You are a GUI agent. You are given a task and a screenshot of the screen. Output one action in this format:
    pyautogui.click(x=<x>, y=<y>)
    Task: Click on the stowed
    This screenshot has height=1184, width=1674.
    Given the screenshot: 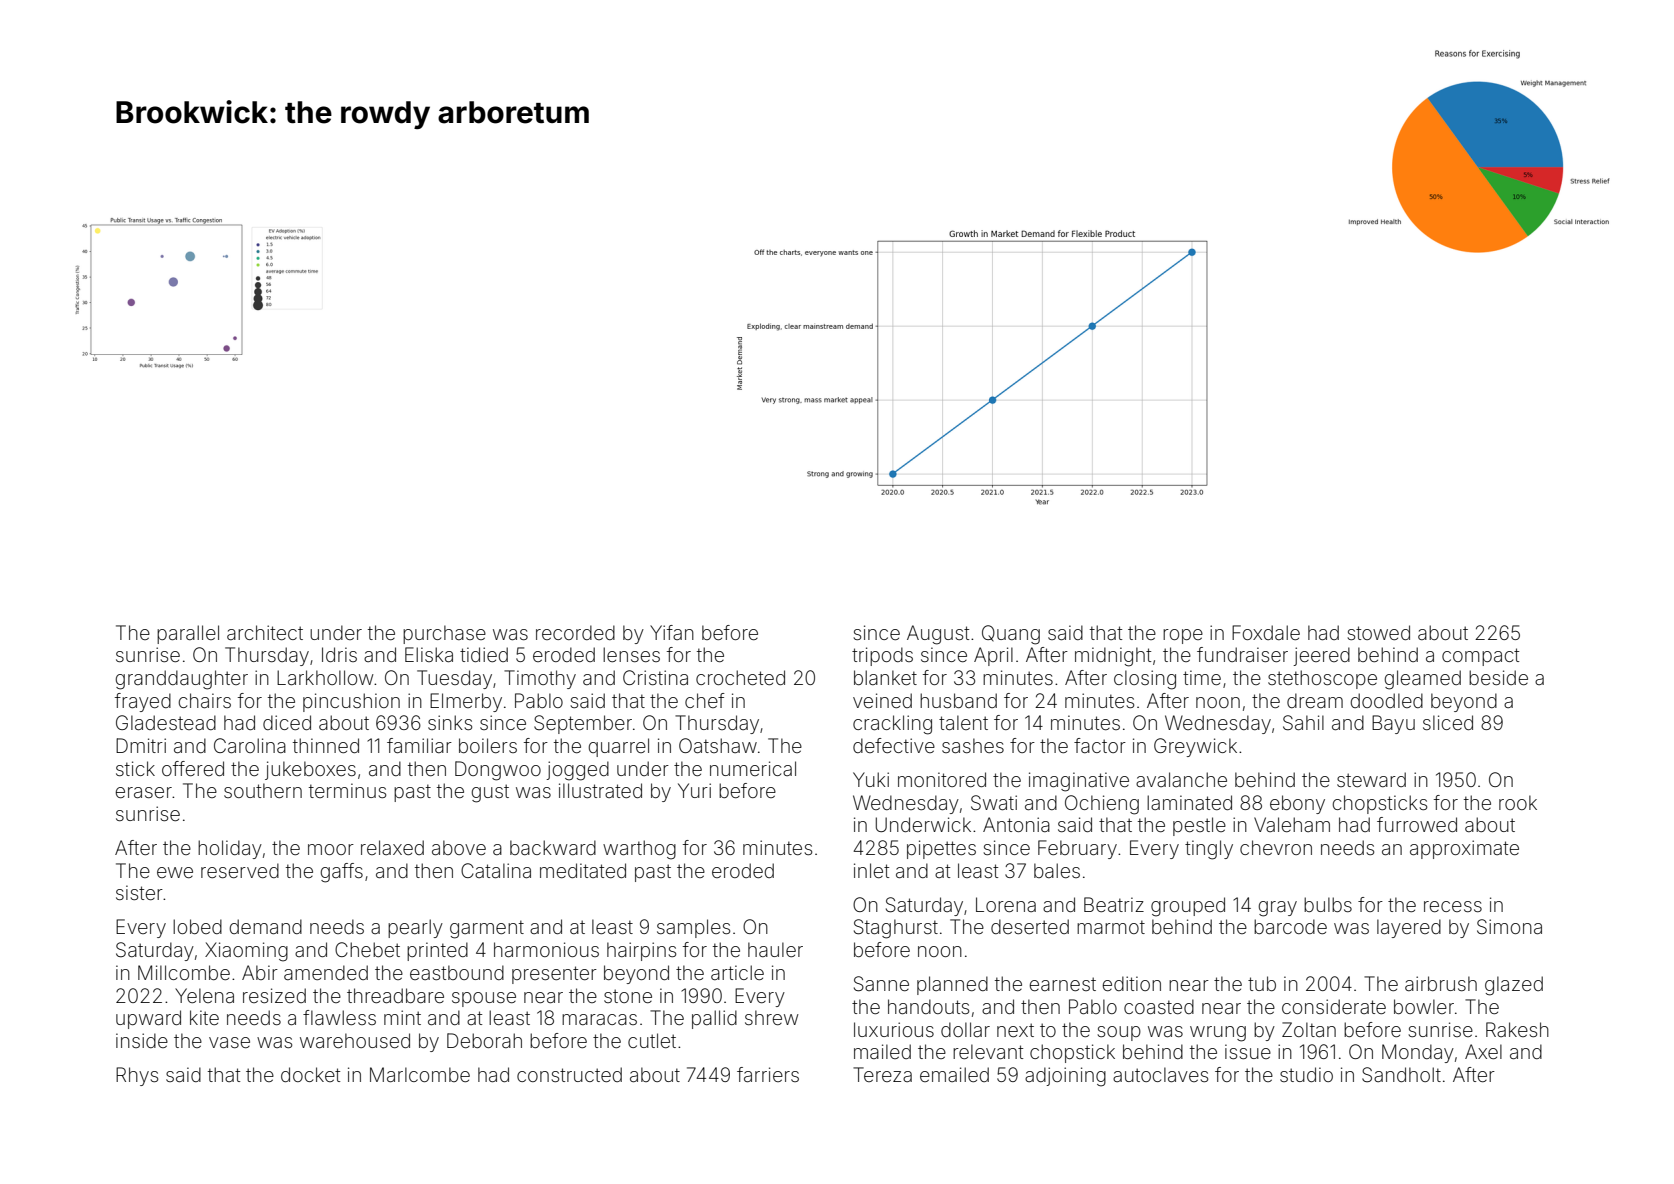 What is the action you would take?
    pyautogui.click(x=1378, y=632)
